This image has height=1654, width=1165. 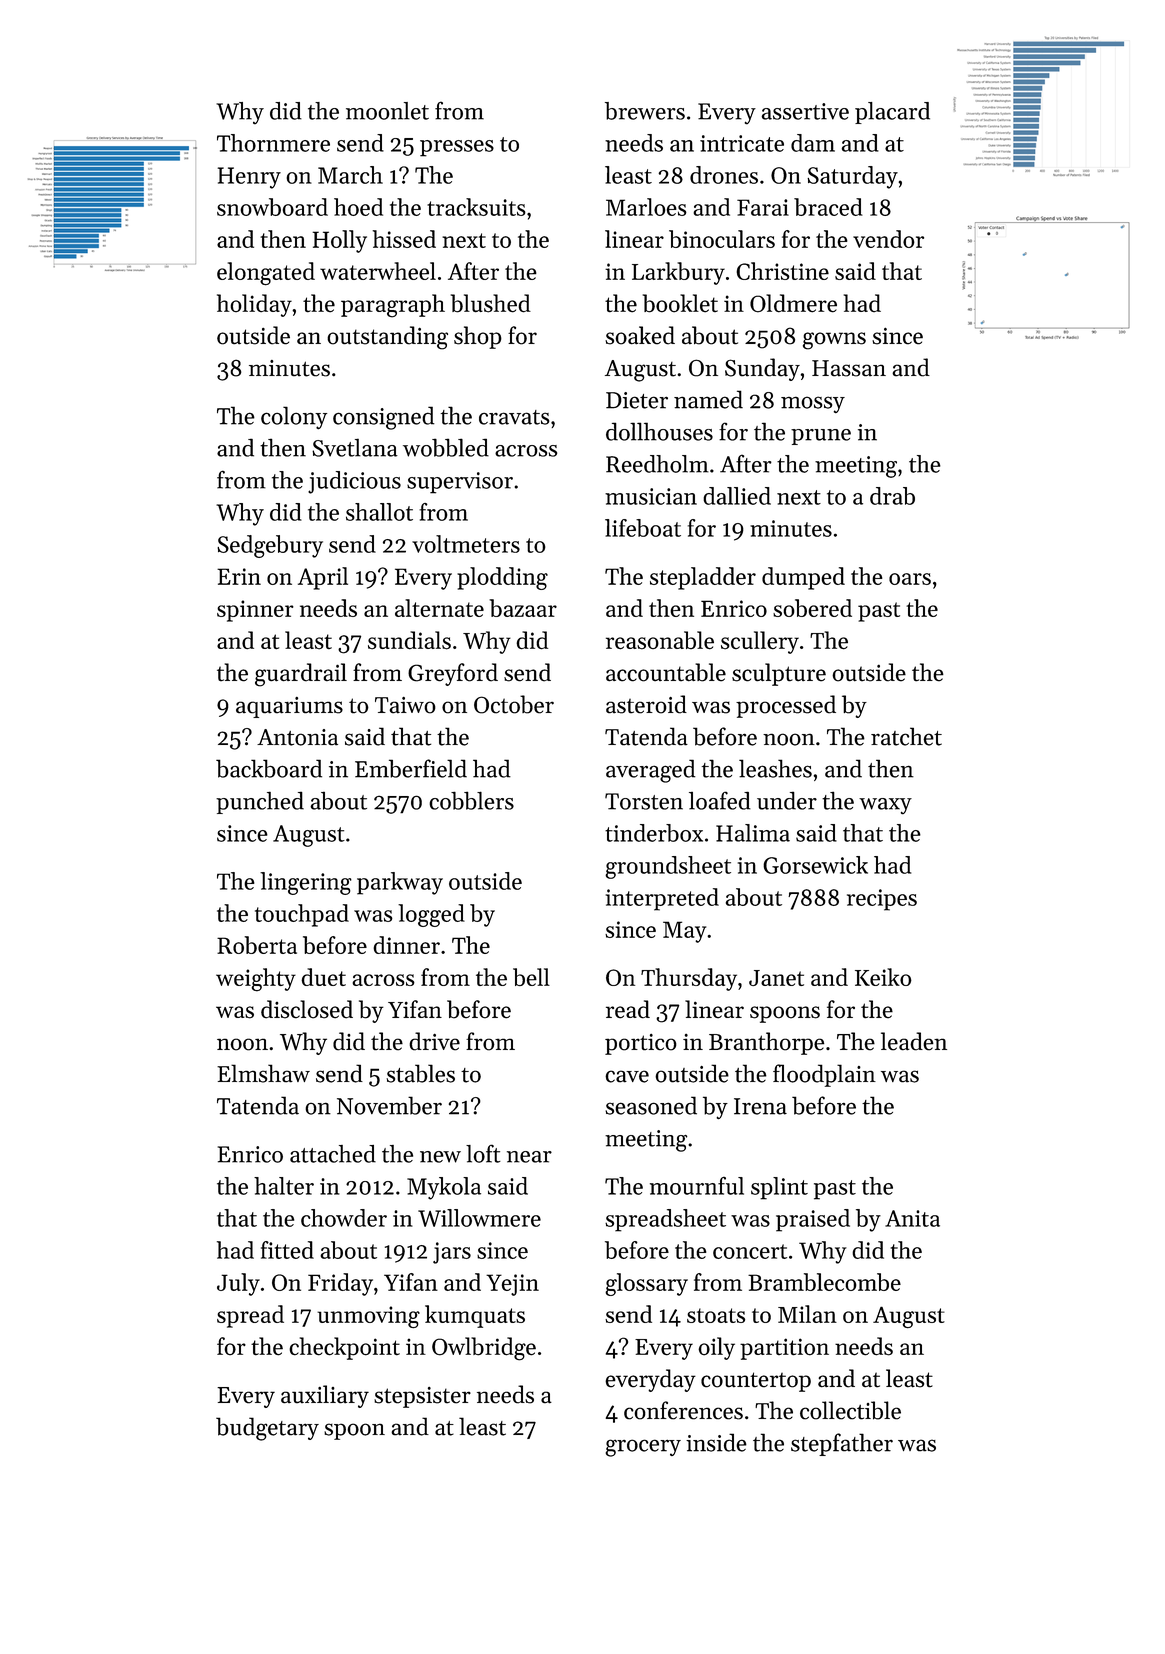 What do you see at coordinates (453, 674) in the image?
I see `Greyford` at bounding box center [453, 674].
